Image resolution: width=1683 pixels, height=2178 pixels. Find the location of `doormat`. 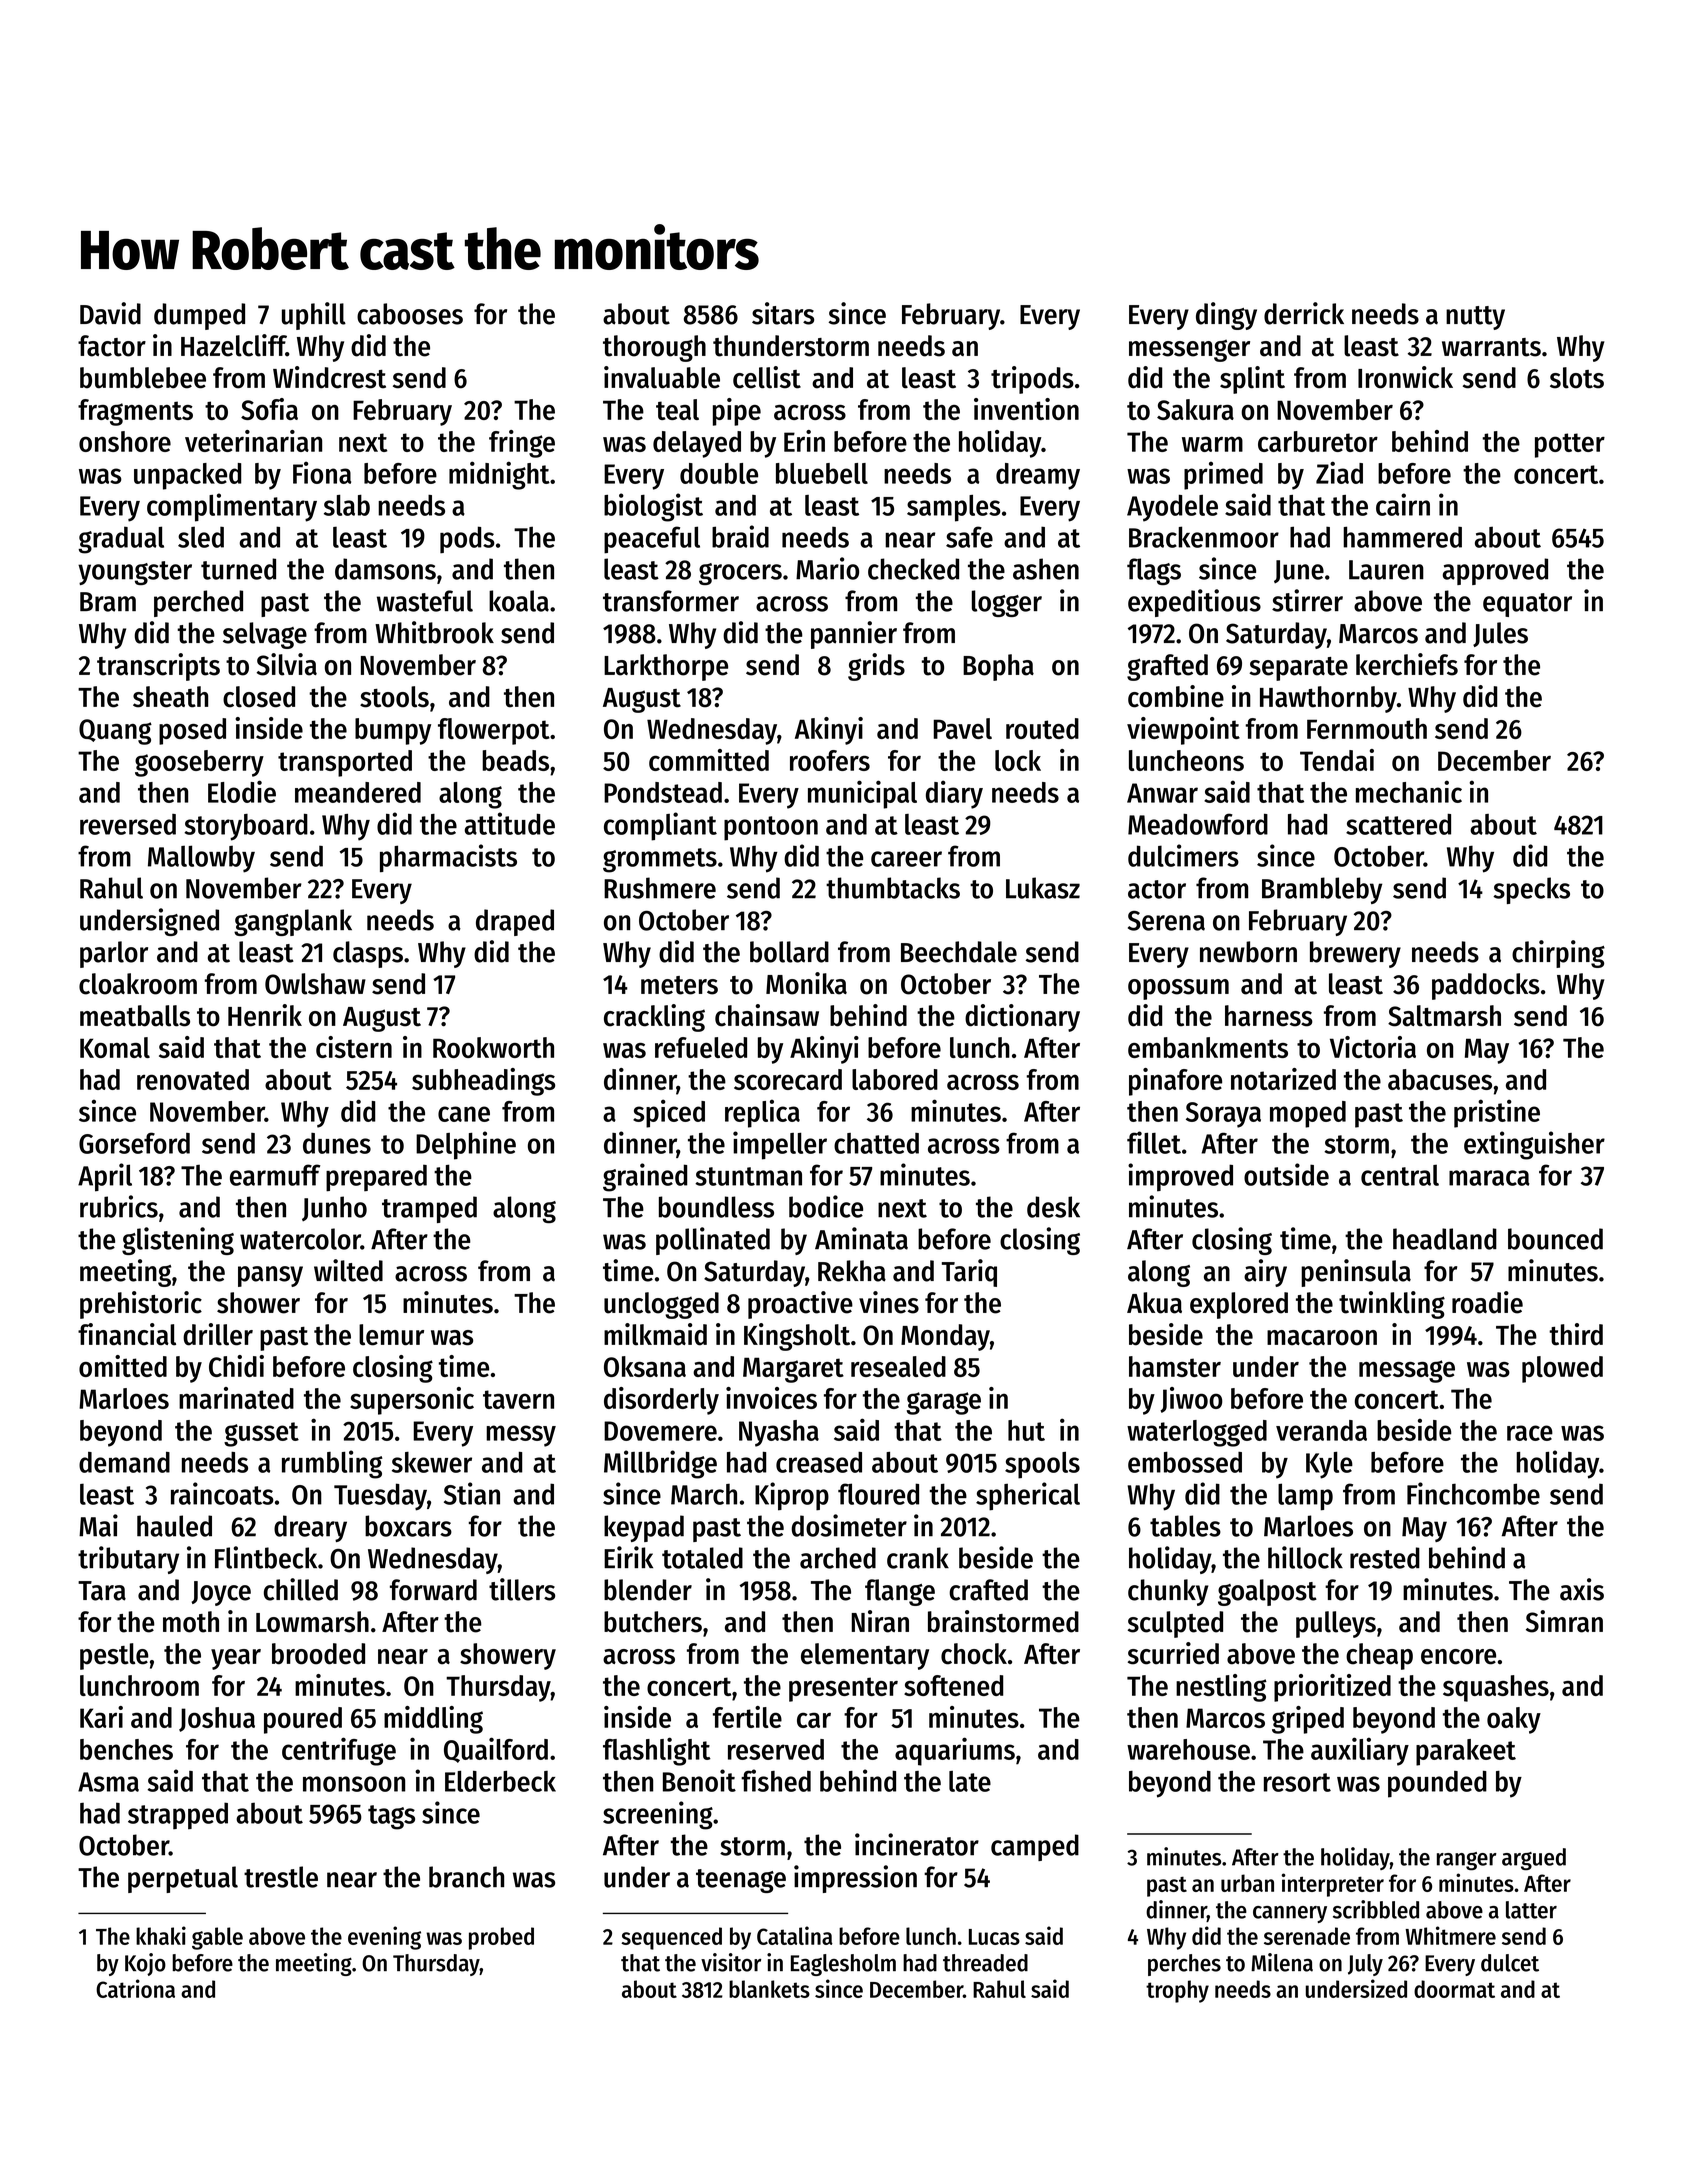

doormat is located at coordinates (1454, 1989).
